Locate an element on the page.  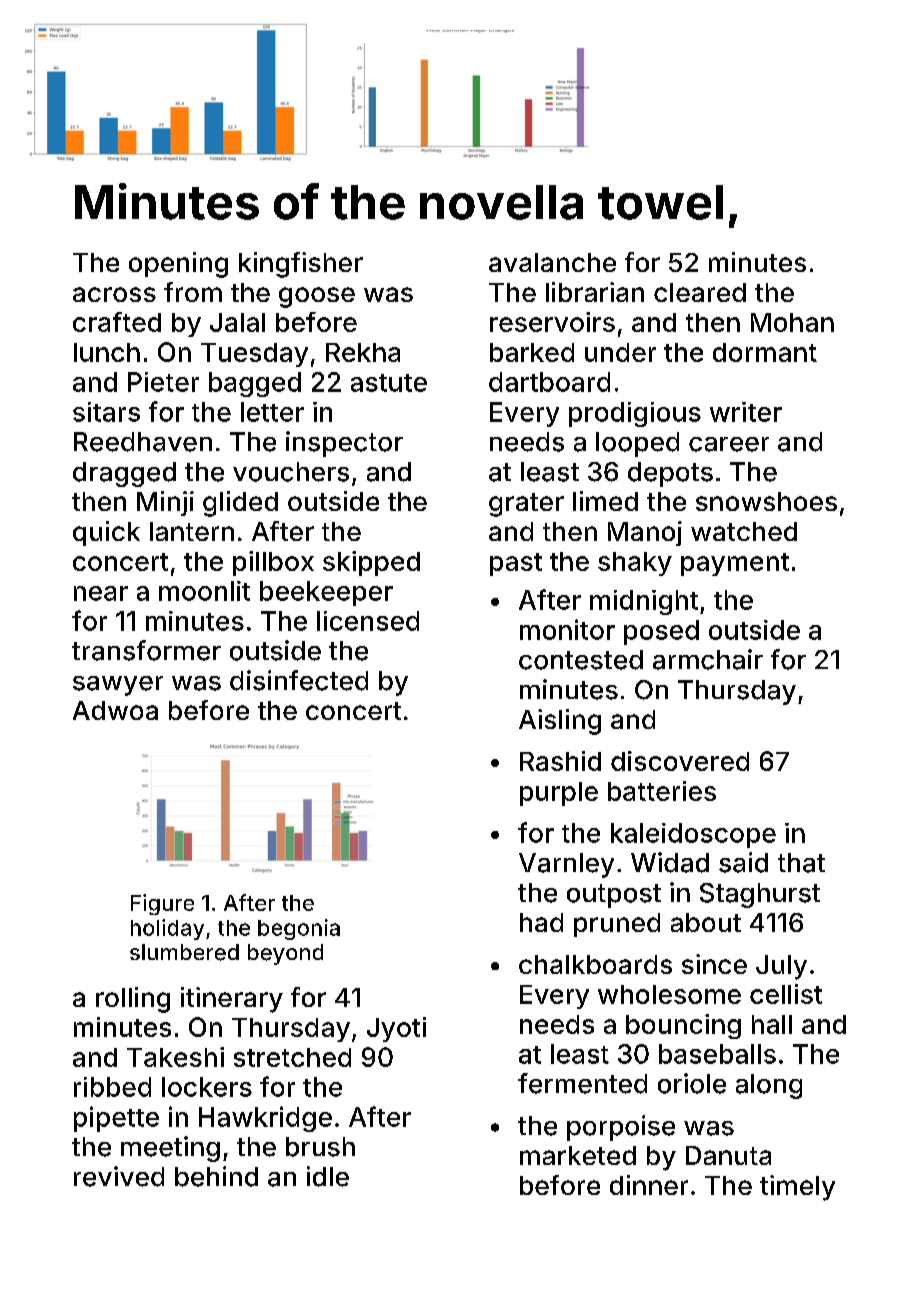
writer is located at coordinates (746, 412).
